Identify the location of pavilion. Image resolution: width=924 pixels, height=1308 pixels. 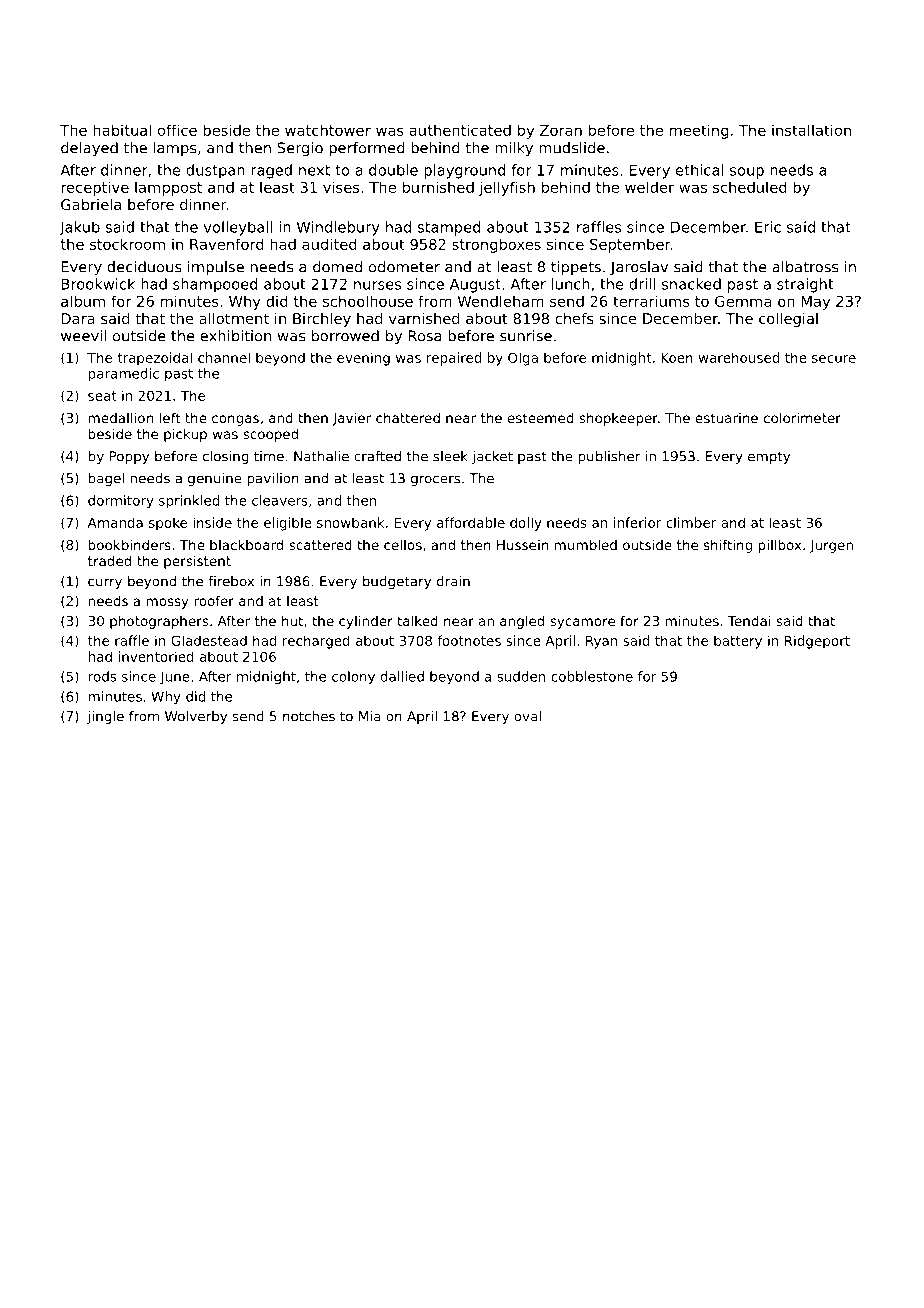
(273, 479).
